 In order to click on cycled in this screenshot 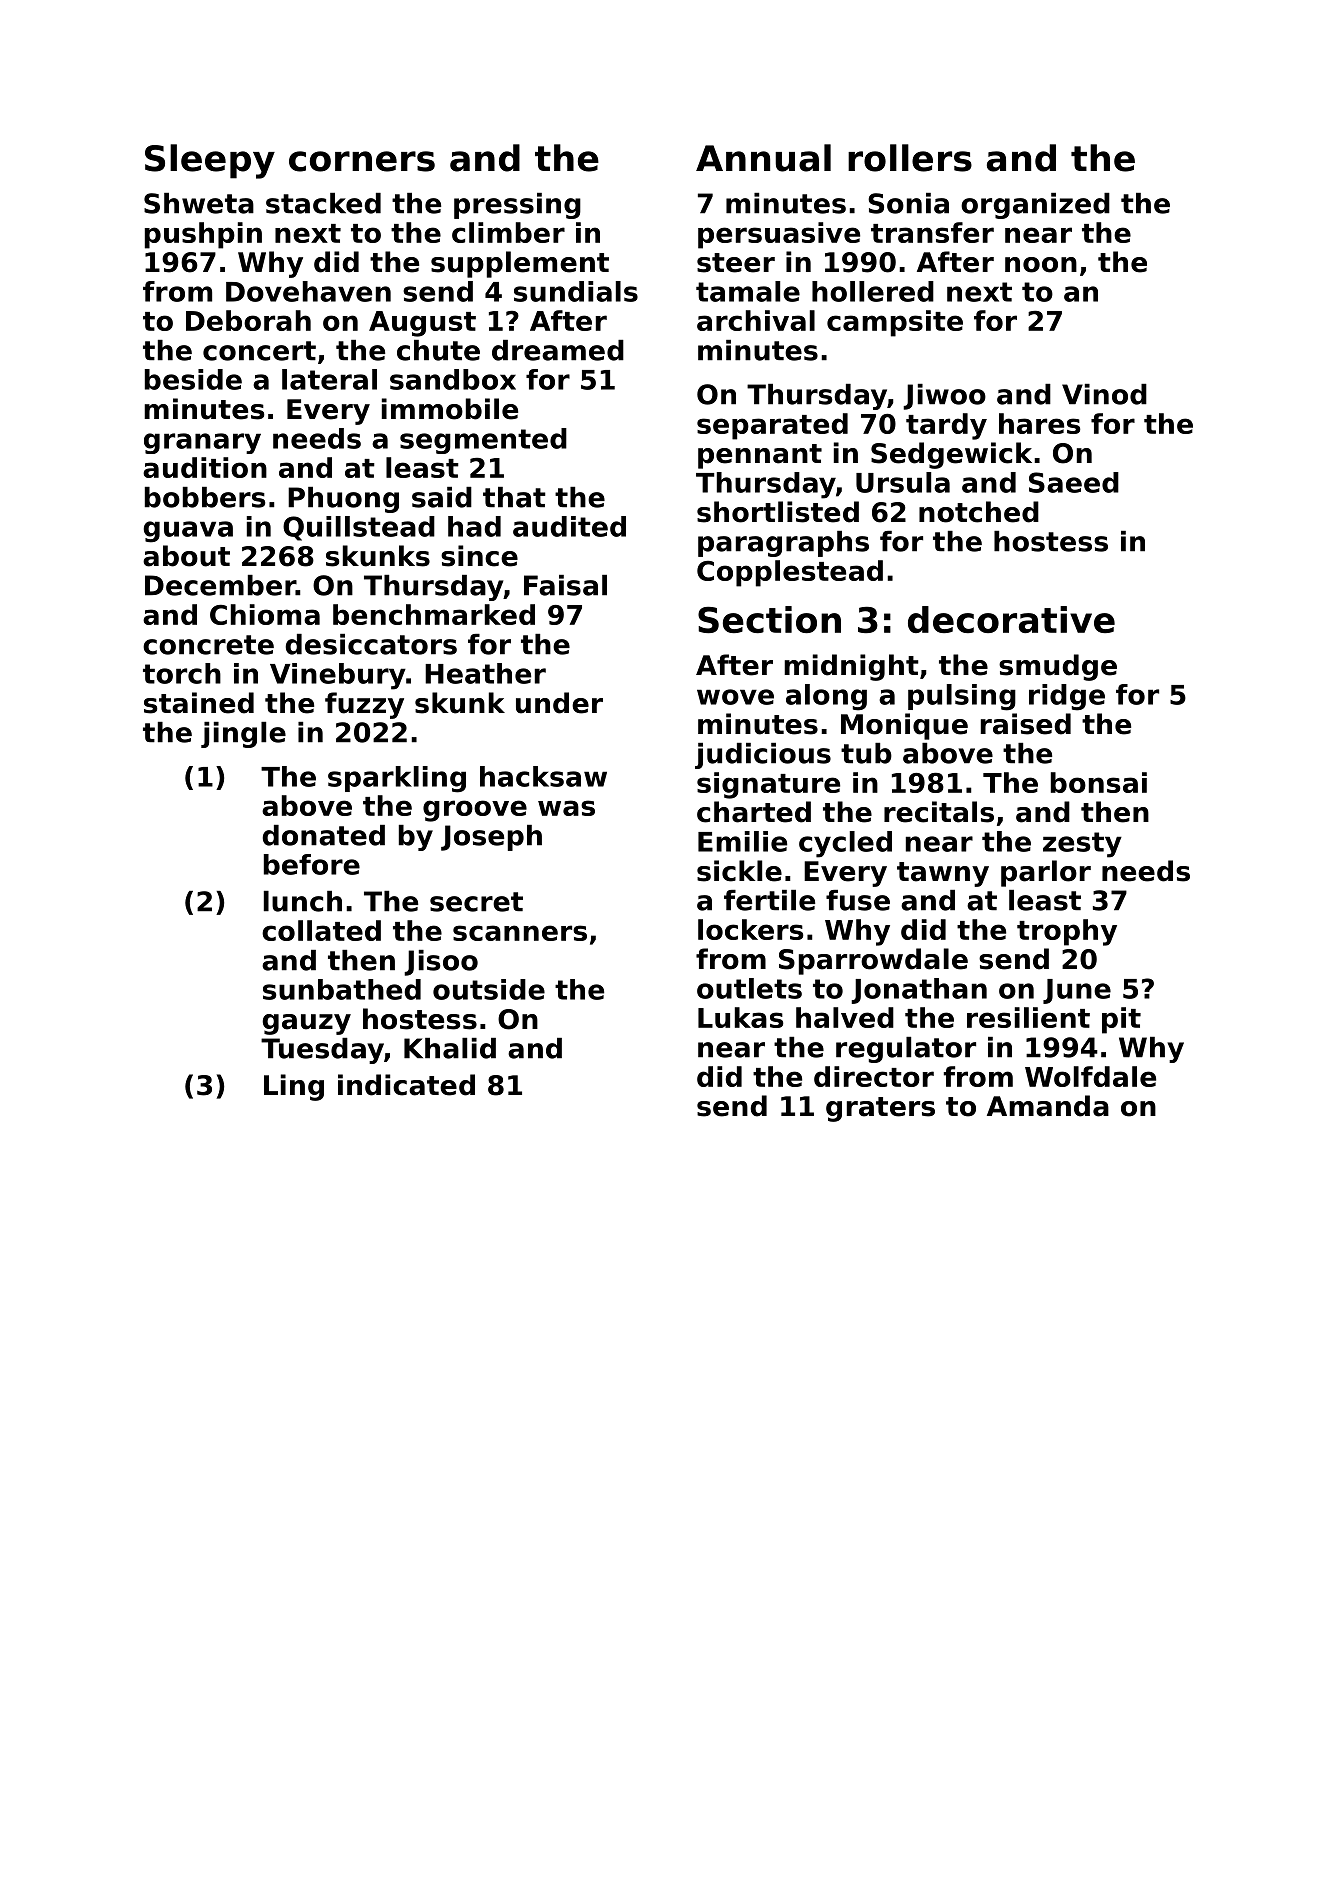, I will do `click(845, 844)`.
